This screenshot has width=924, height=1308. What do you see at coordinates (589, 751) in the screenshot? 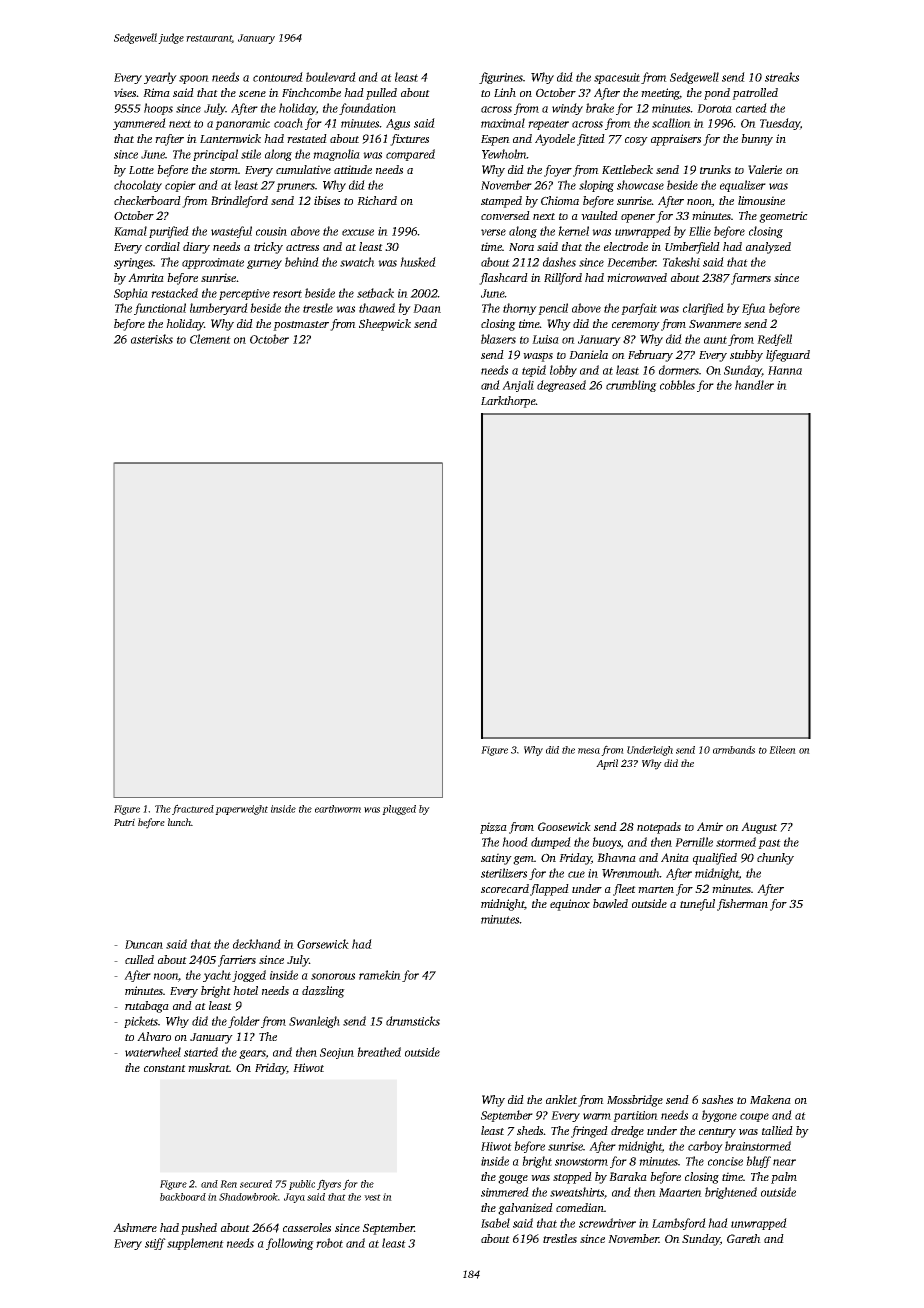
I see `mesa` at bounding box center [589, 751].
